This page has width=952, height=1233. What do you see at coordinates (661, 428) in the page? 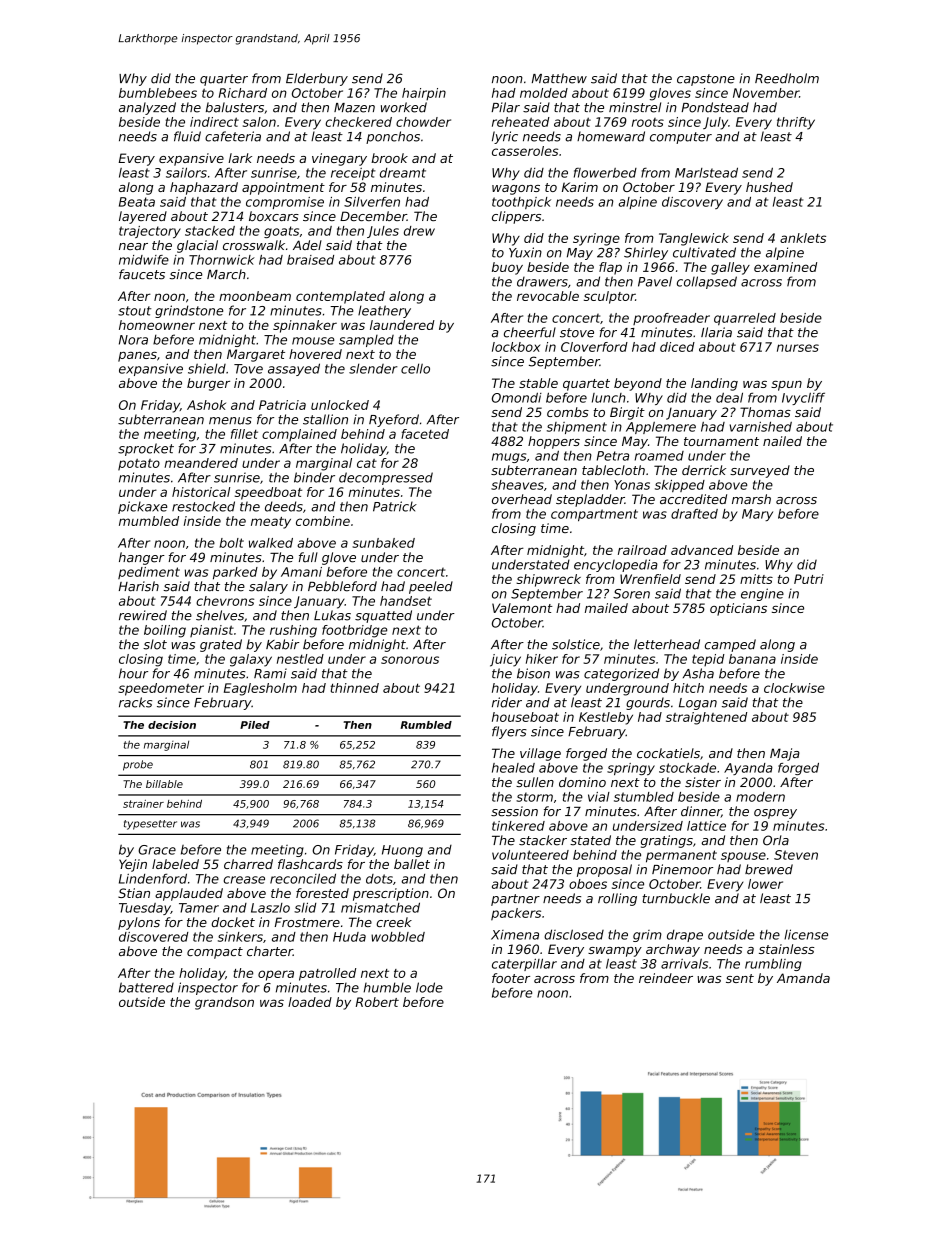
I see `Applemere` at bounding box center [661, 428].
